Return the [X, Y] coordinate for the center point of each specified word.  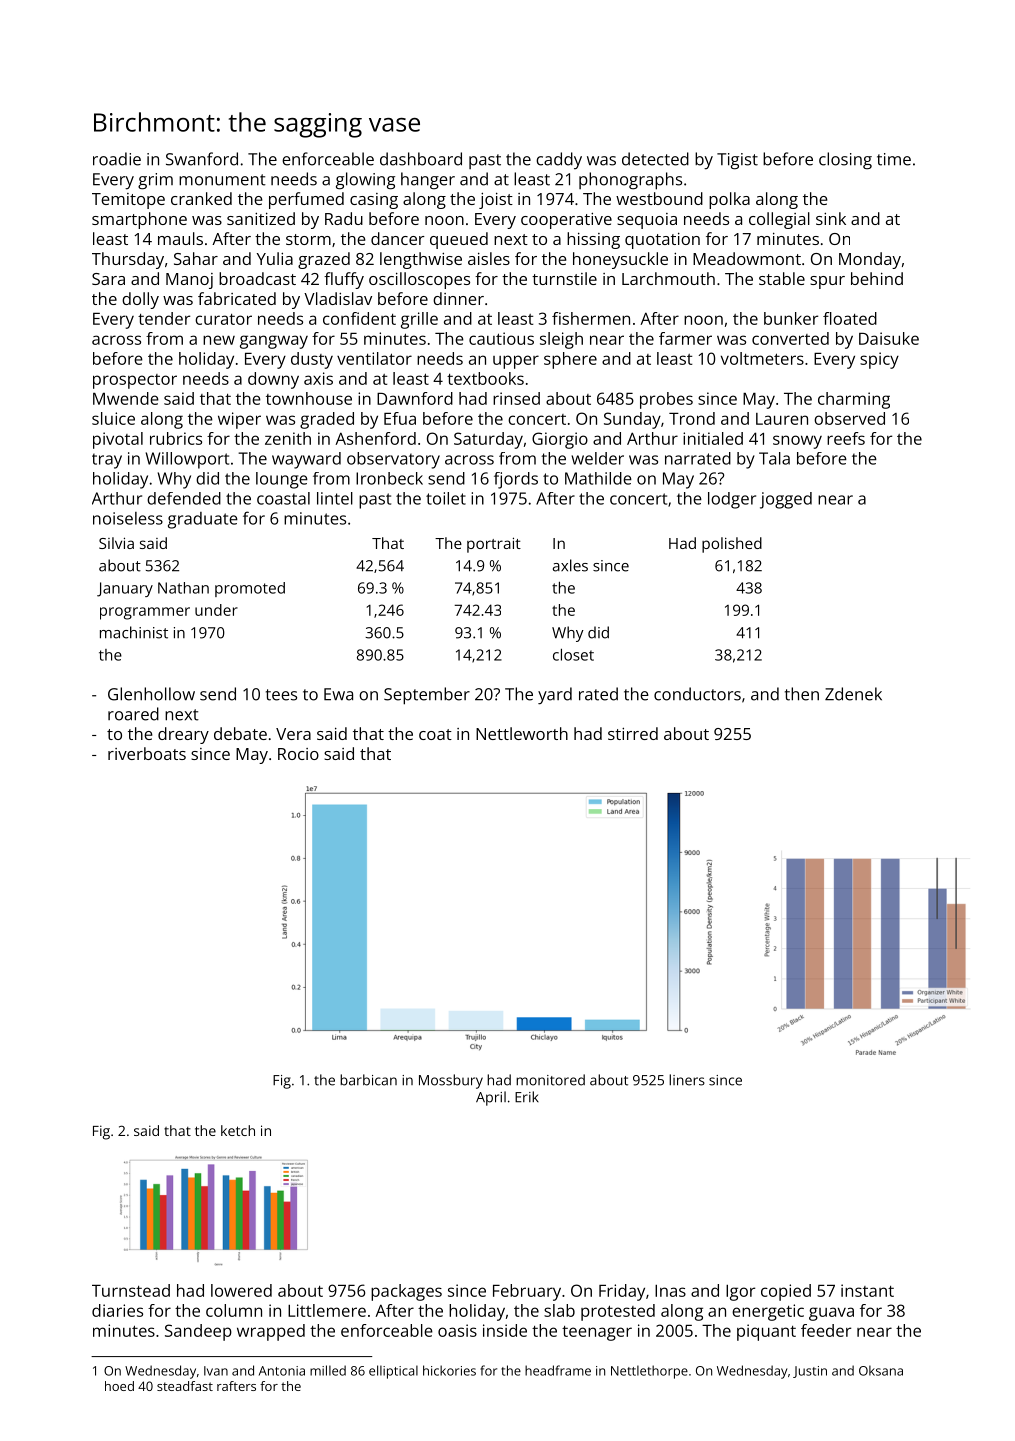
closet [573, 655]
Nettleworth [522, 733]
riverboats [147, 753]
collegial [779, 220]
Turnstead [131, 1290]
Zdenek [853, 694]
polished [732, 545]
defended [184, 498]
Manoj [189, 281]
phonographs [630, 181]
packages [406, 1292]
